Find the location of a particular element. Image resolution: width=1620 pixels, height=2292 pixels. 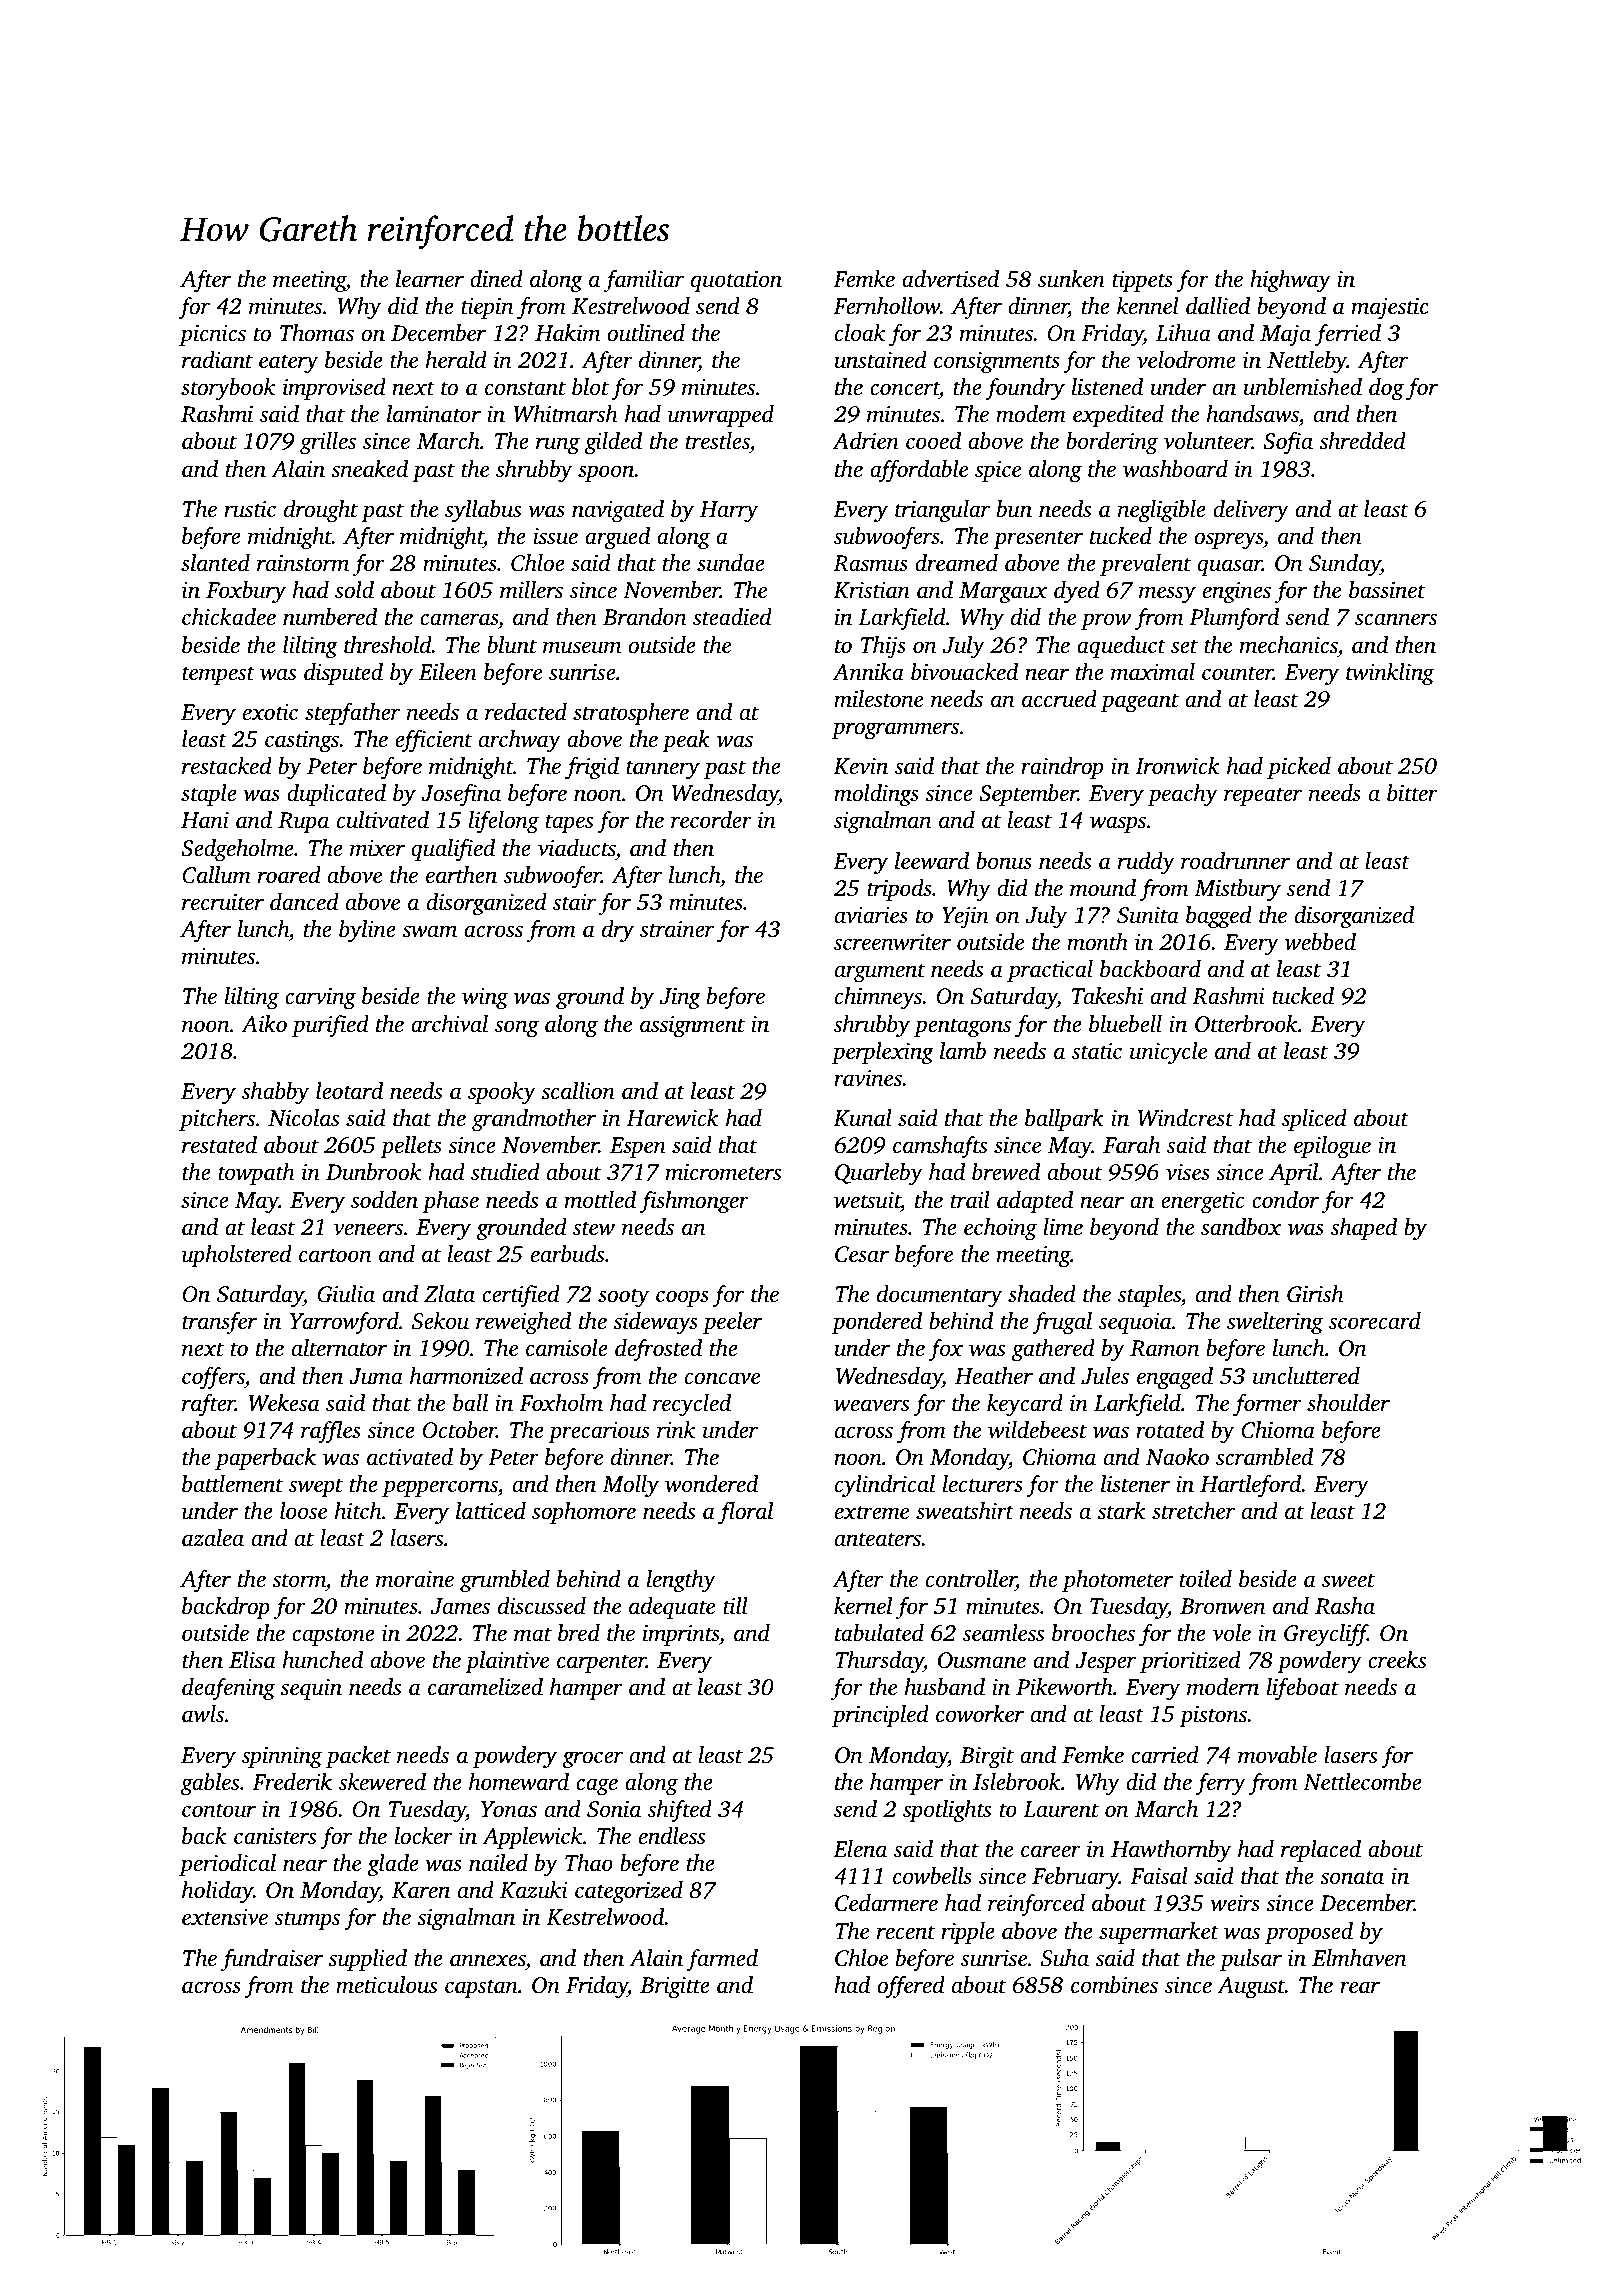

sonata is located at coordinates (1352, 1877).
